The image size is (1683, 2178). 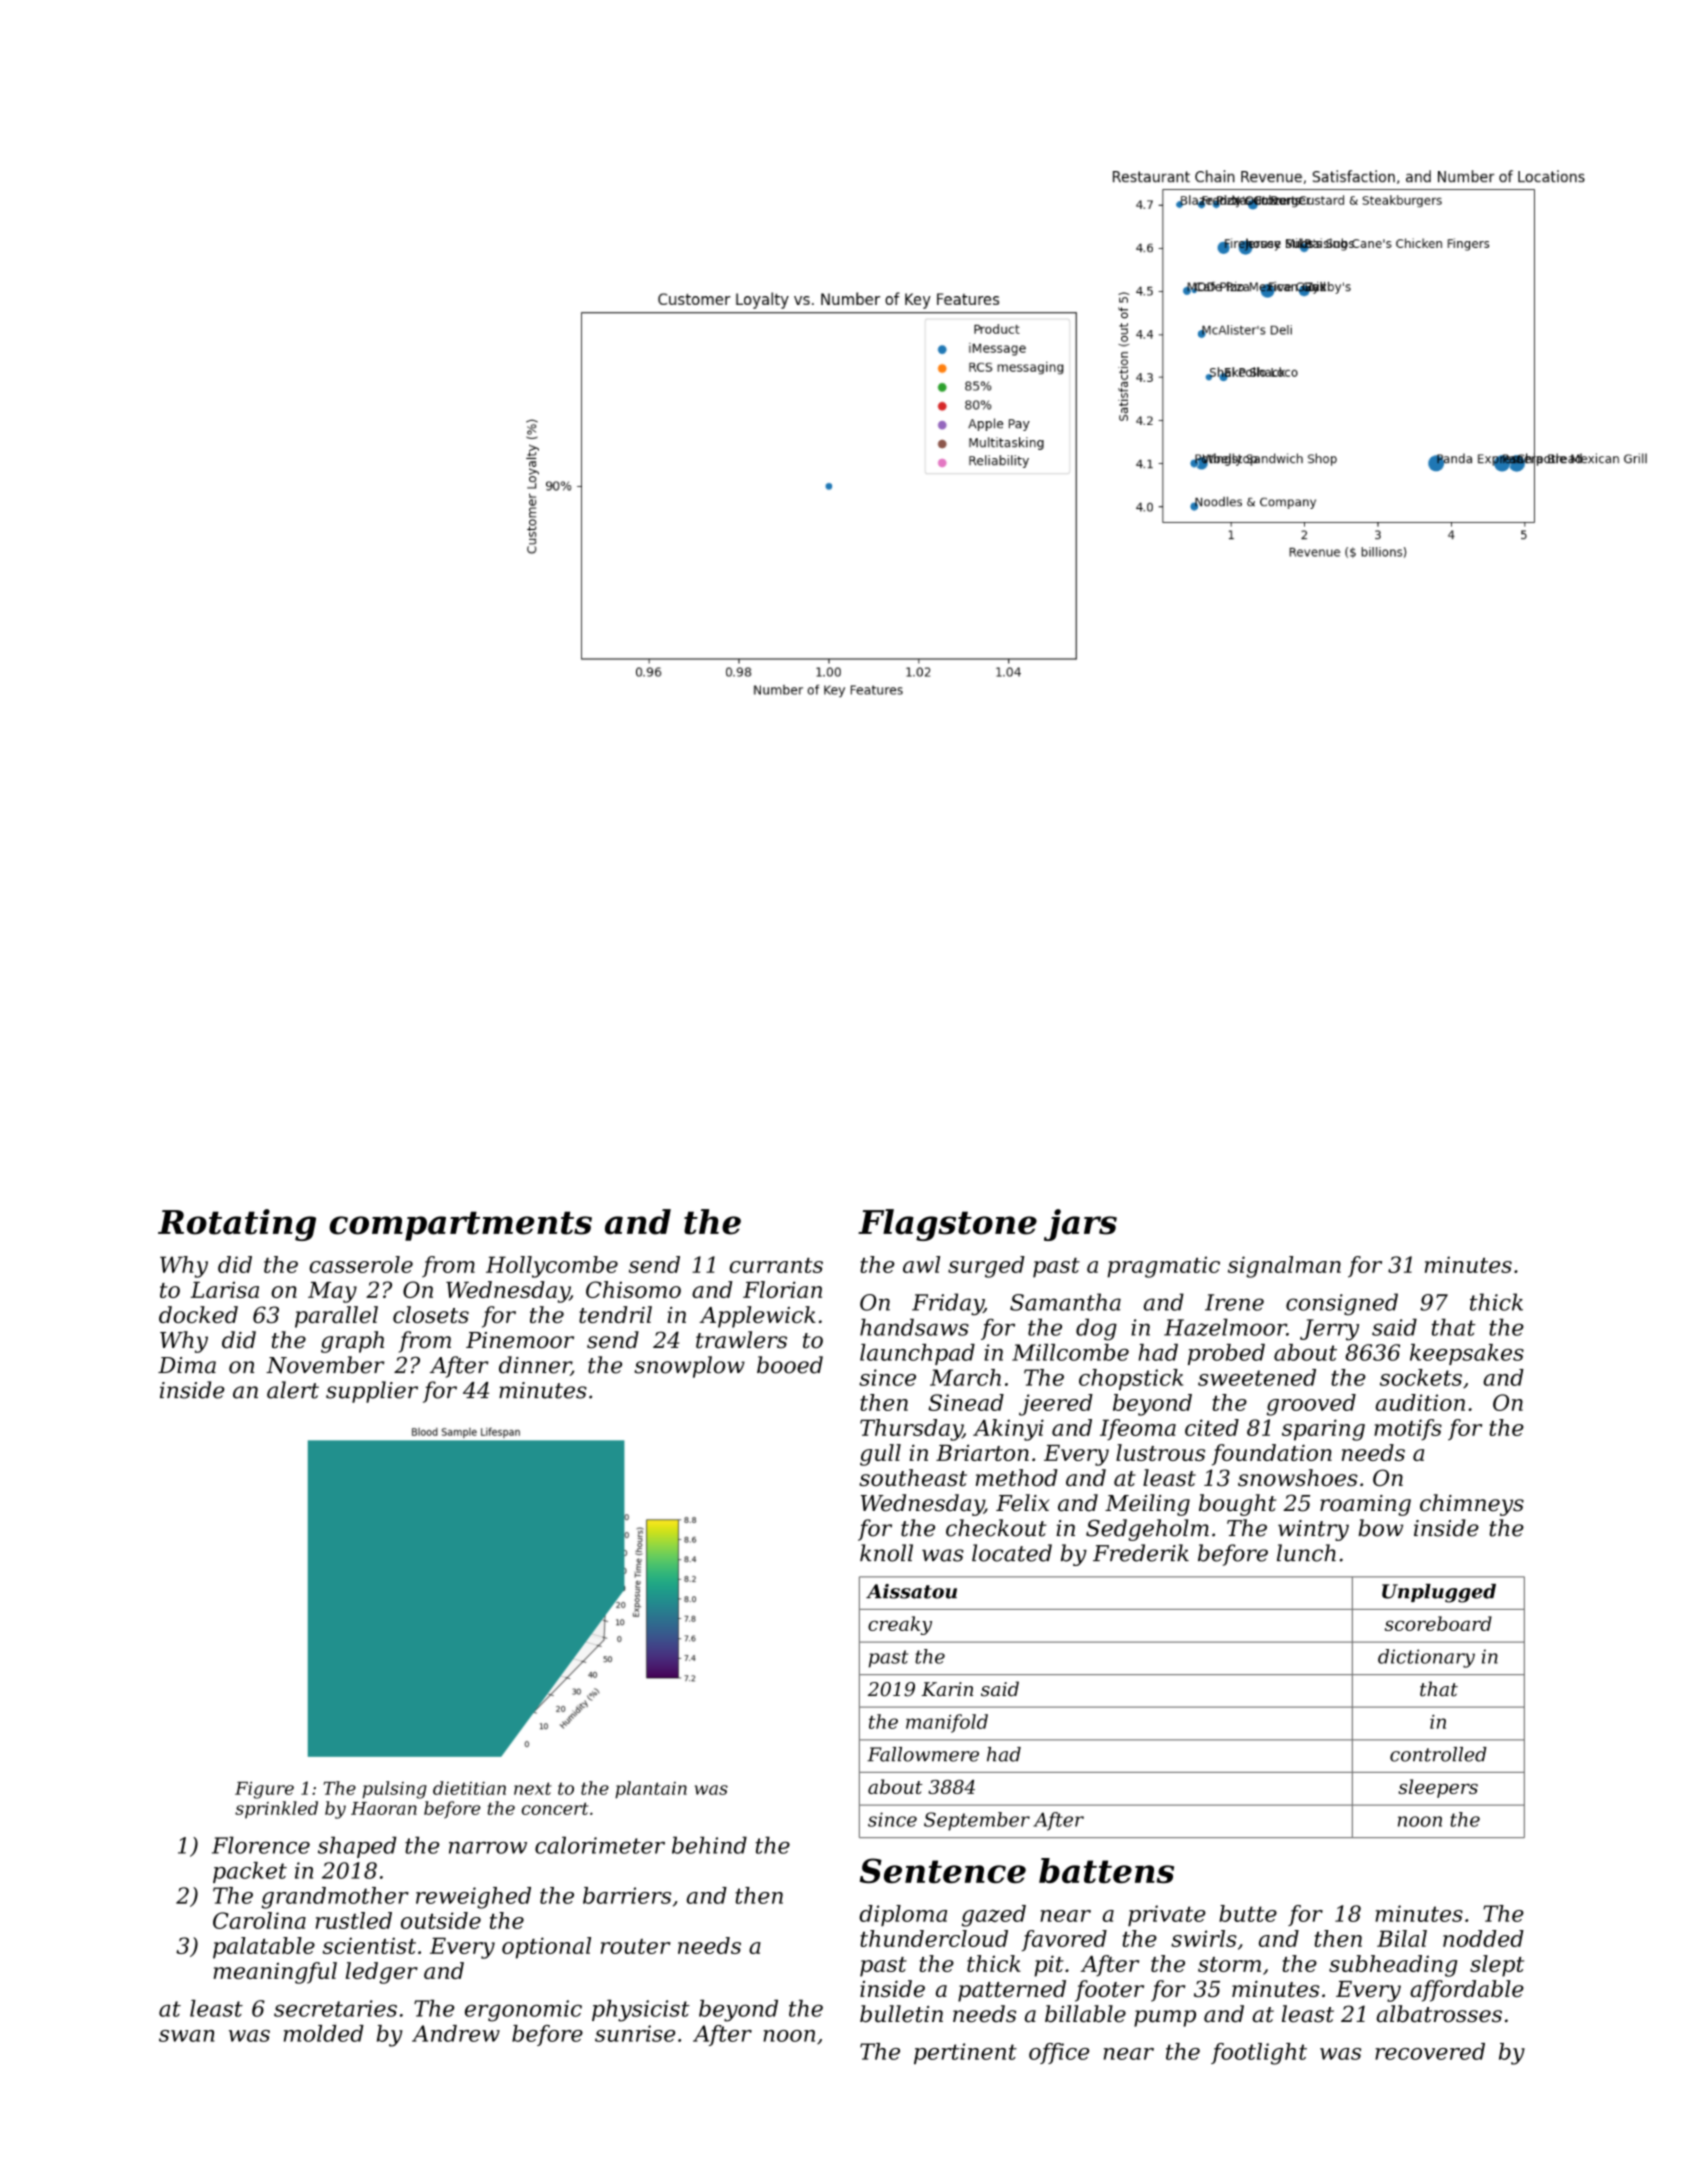 I want to click on nodded, so click(x=1483, y=1938).
